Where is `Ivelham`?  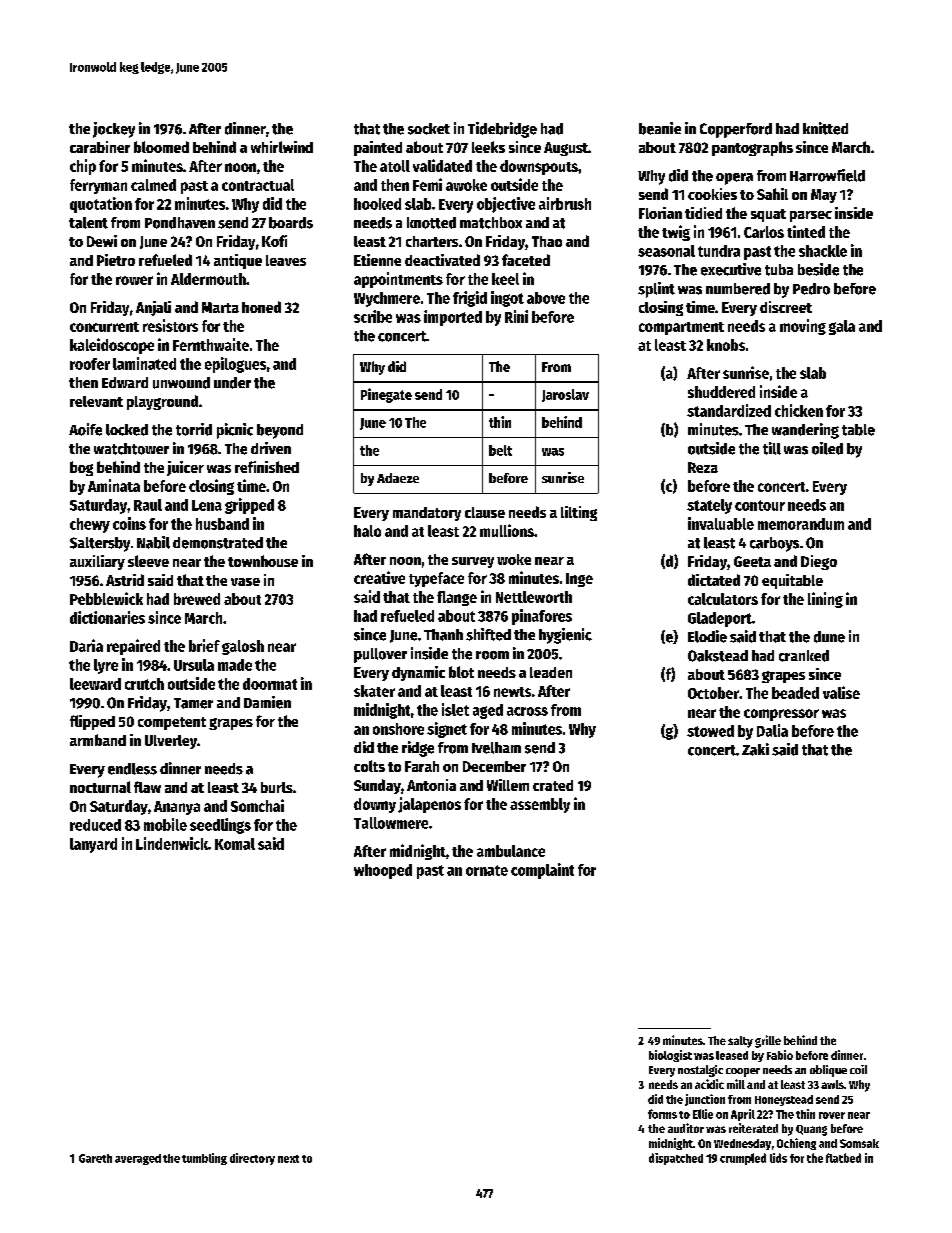
Ivelham is located at coordinates (496, 748).
